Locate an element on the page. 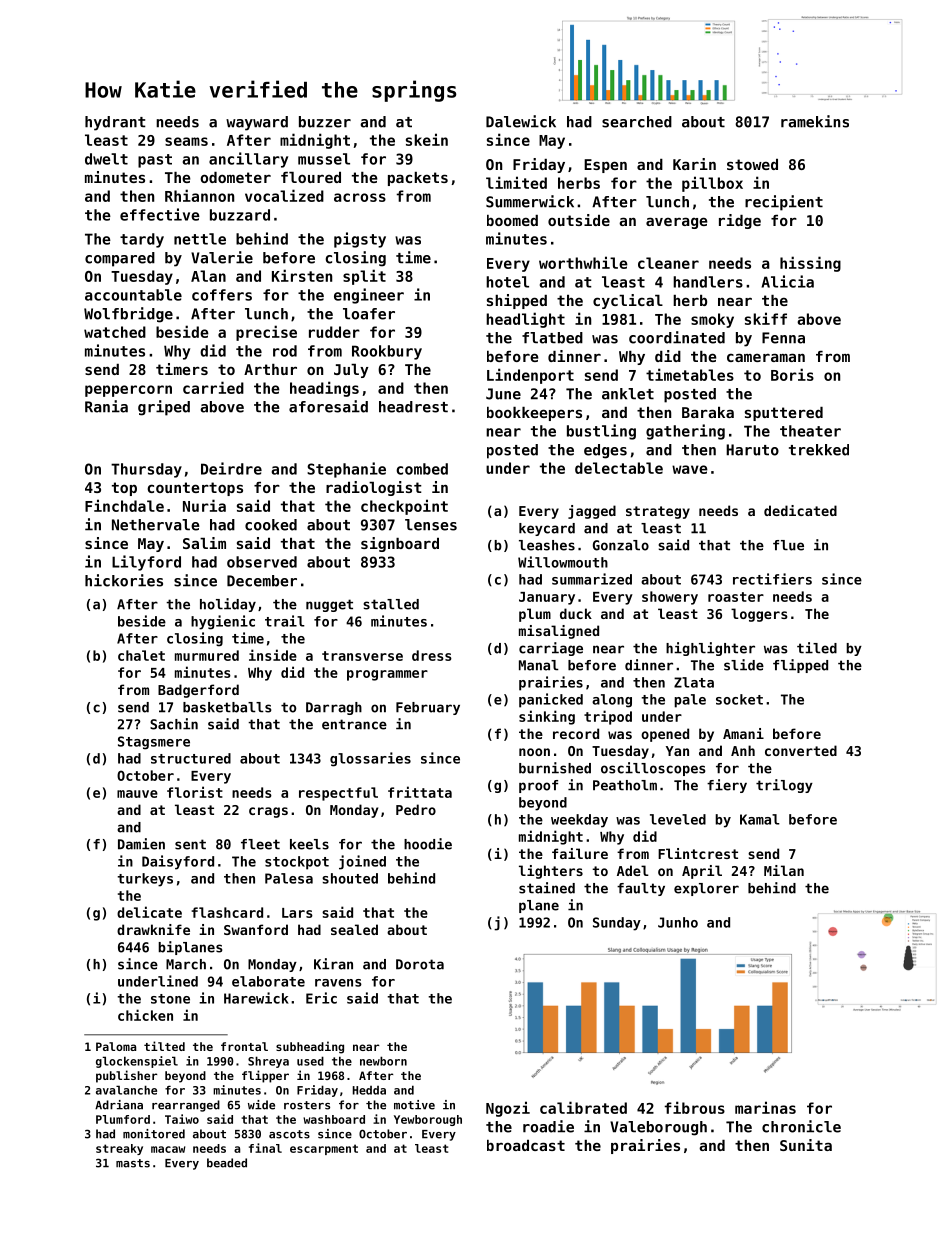  tripod is located at coordinates (608, 717).
